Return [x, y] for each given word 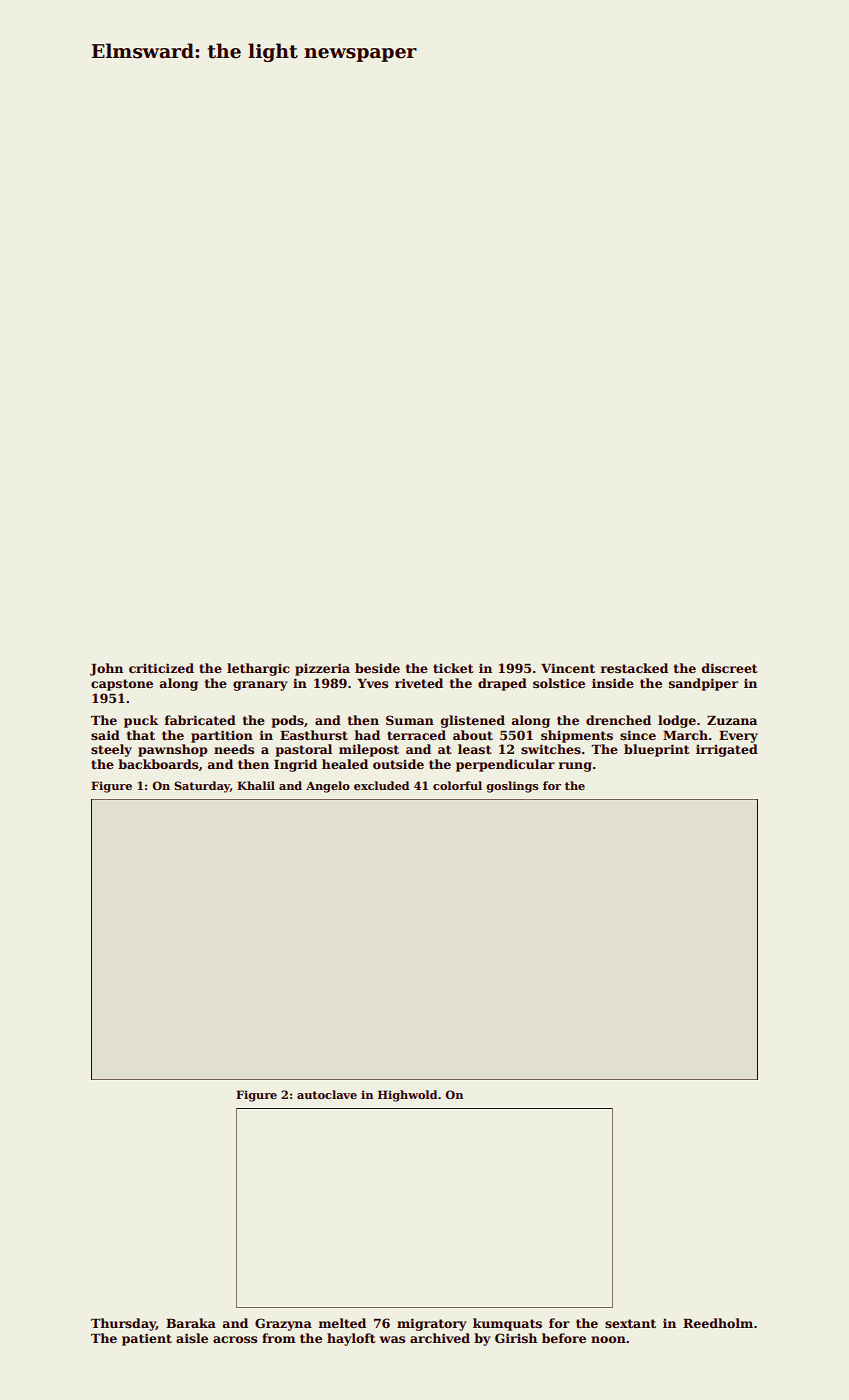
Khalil [256, 785]
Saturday [202, 787]
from [278, 1338]
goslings [512, 787]
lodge [677, 721]
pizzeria [322, 669]
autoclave [327, 1094]
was [392, 1339]
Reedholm [718, 1323]
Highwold [407, 1096]
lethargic [258, 669]
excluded [381, 785]
